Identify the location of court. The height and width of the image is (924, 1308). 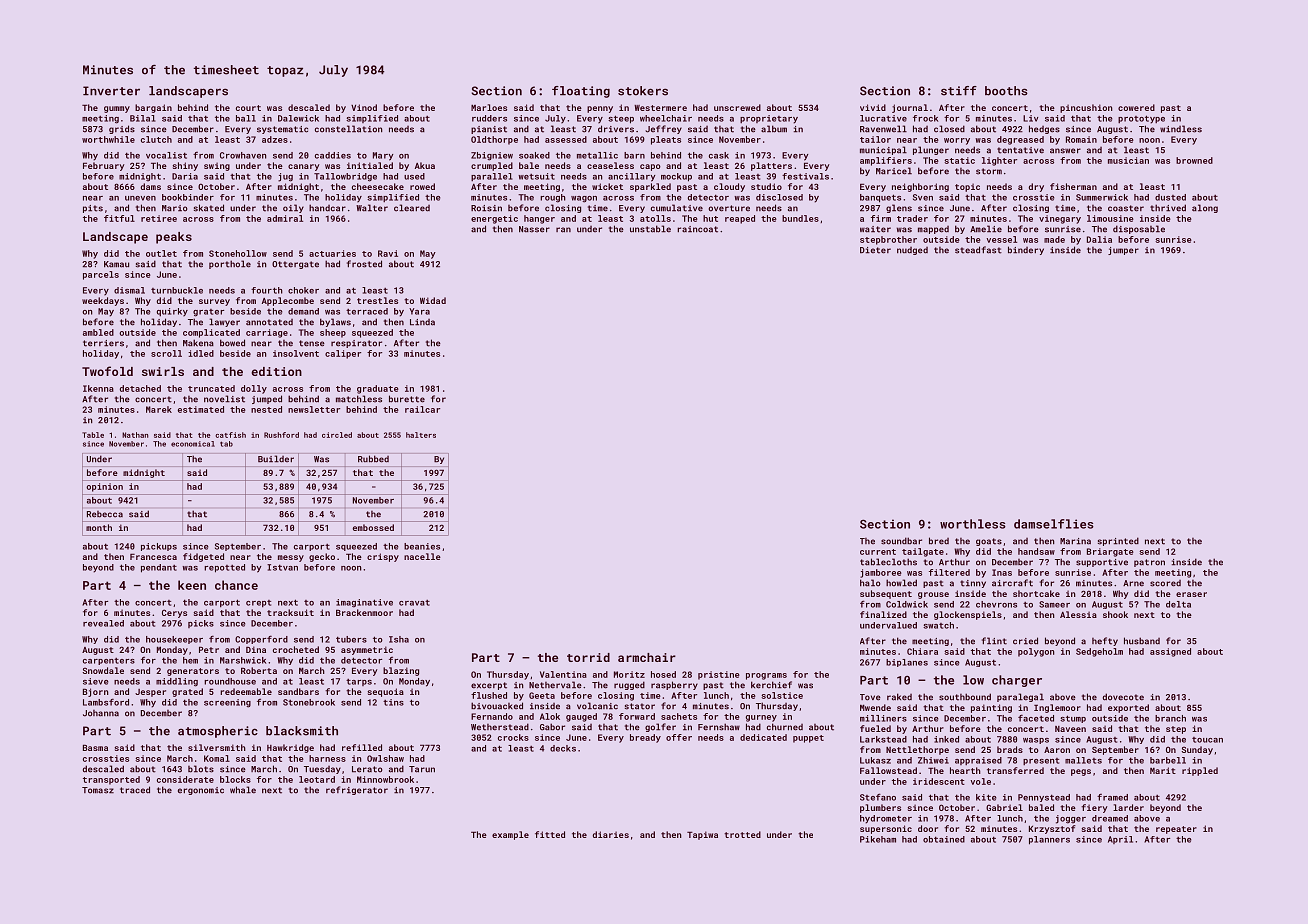
(248, 108).
